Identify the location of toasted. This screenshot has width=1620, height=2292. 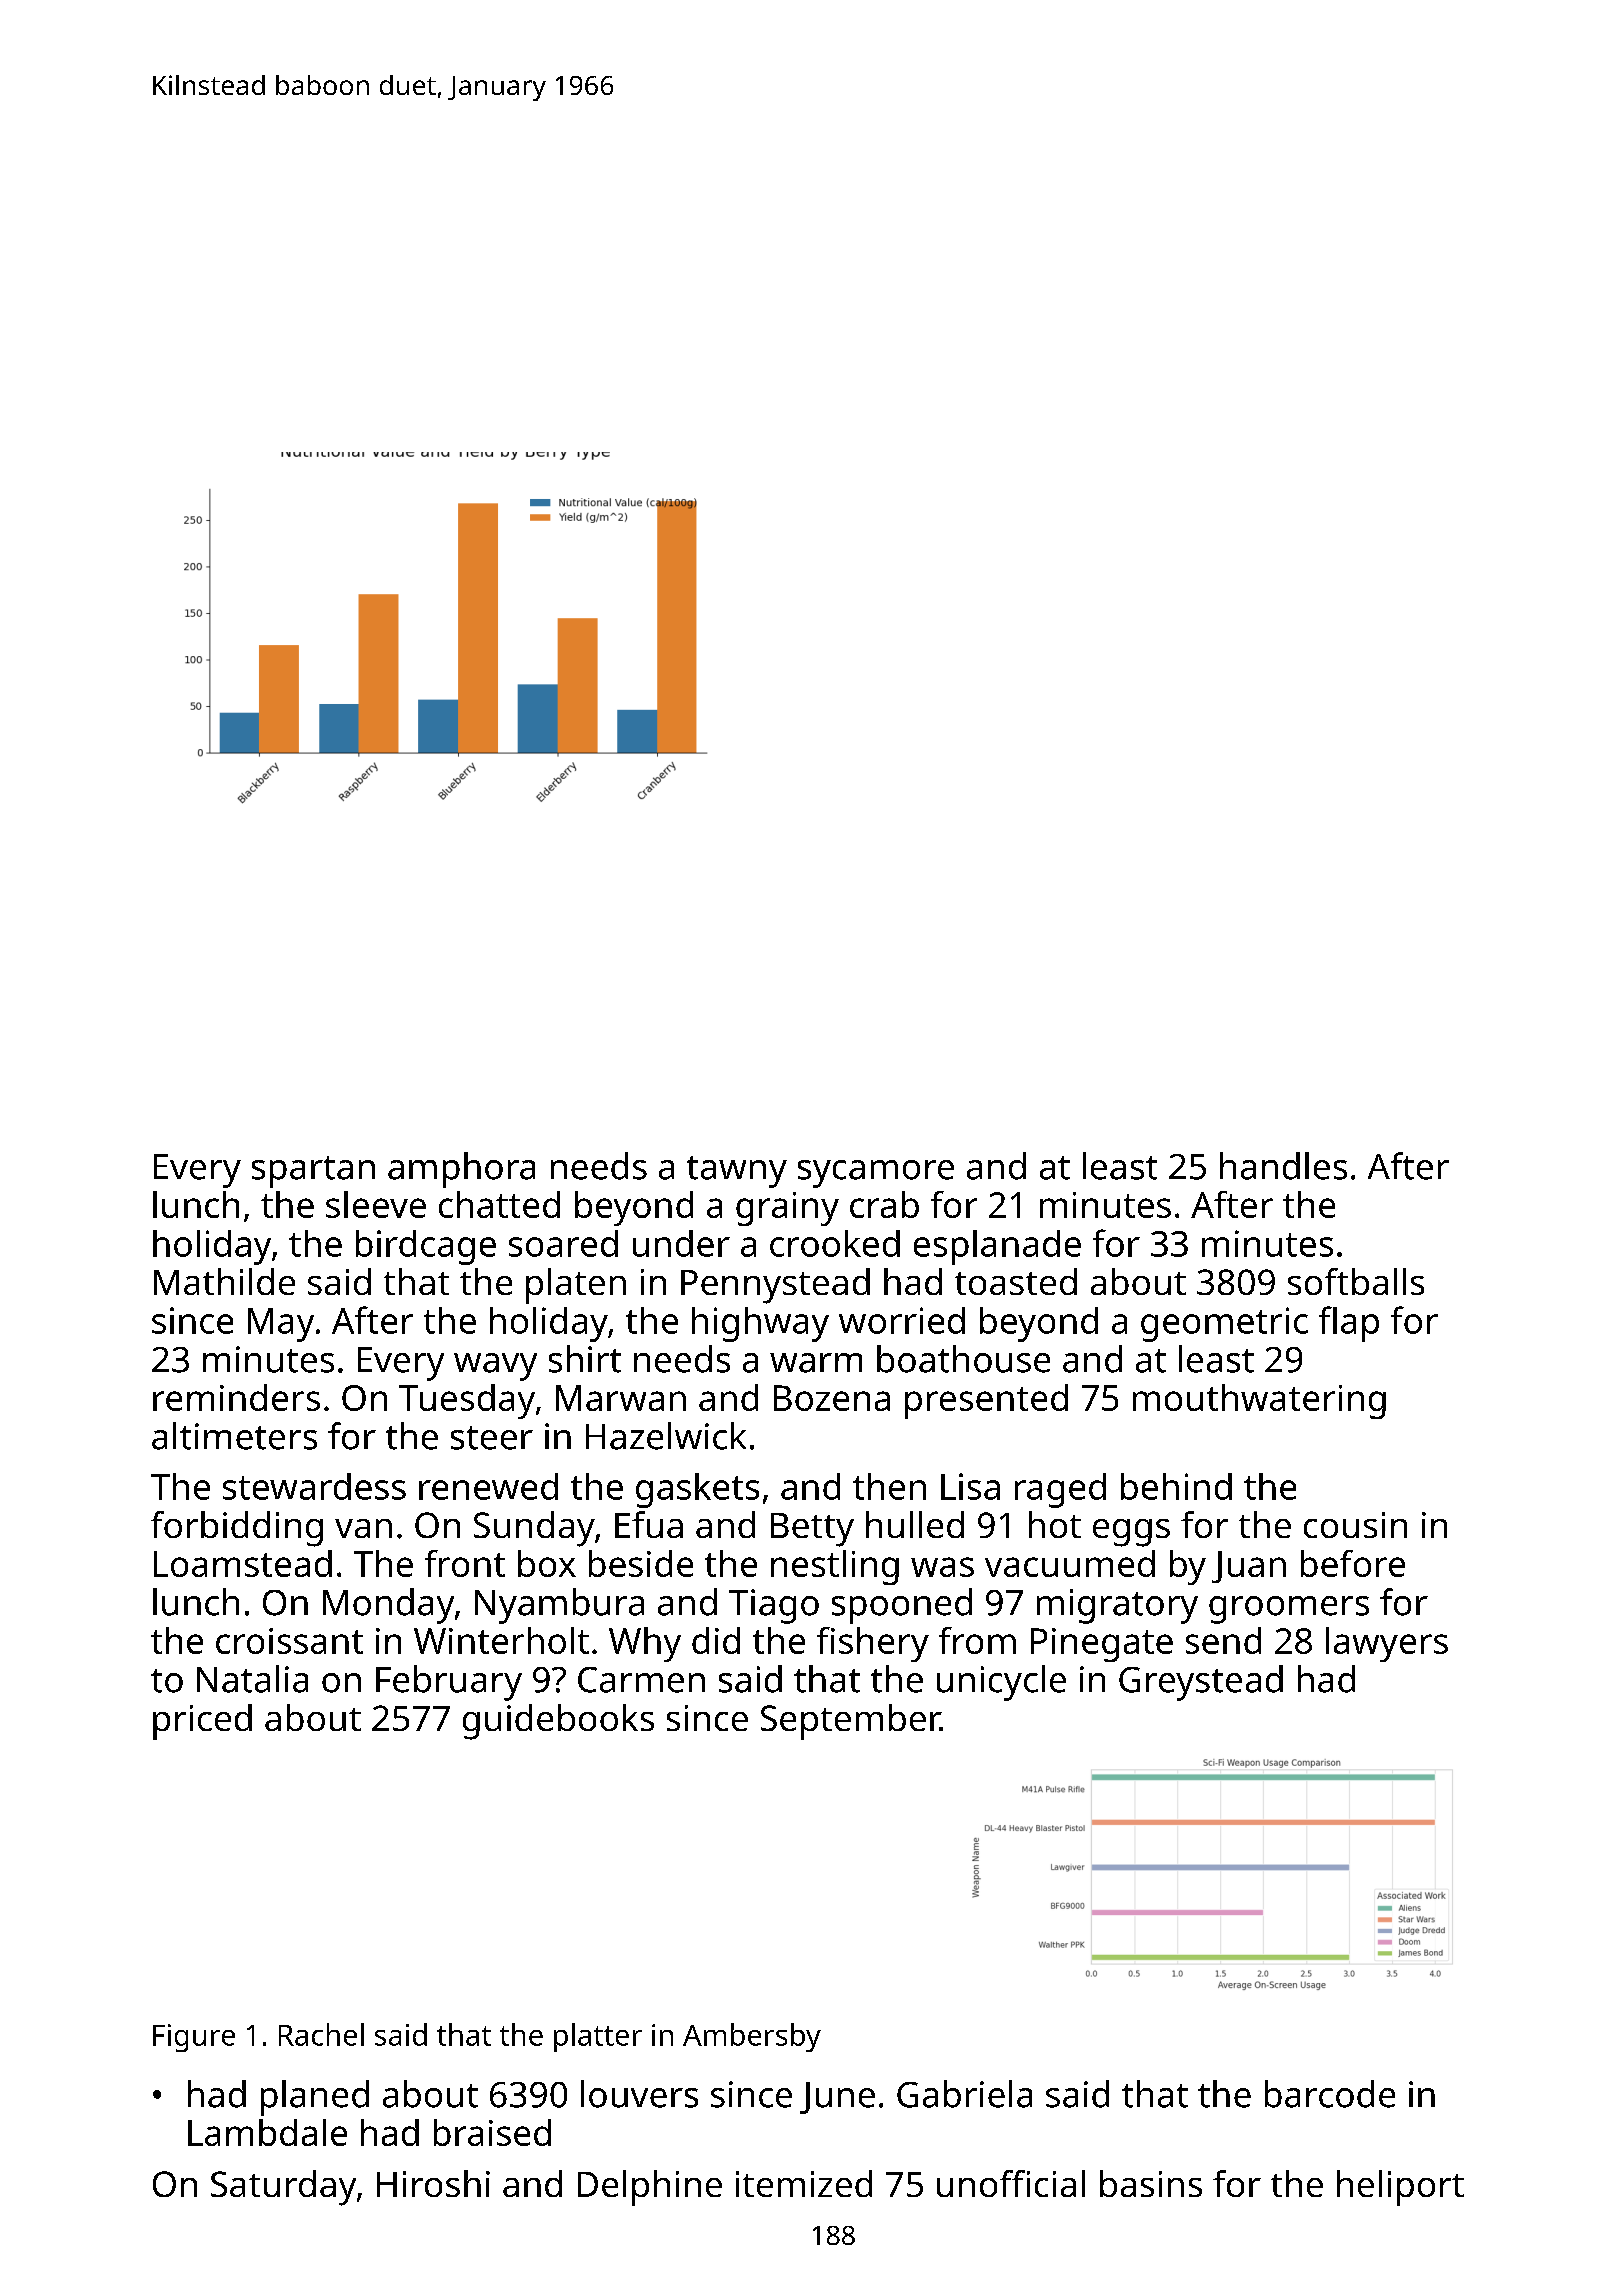
(1016, 1281).
